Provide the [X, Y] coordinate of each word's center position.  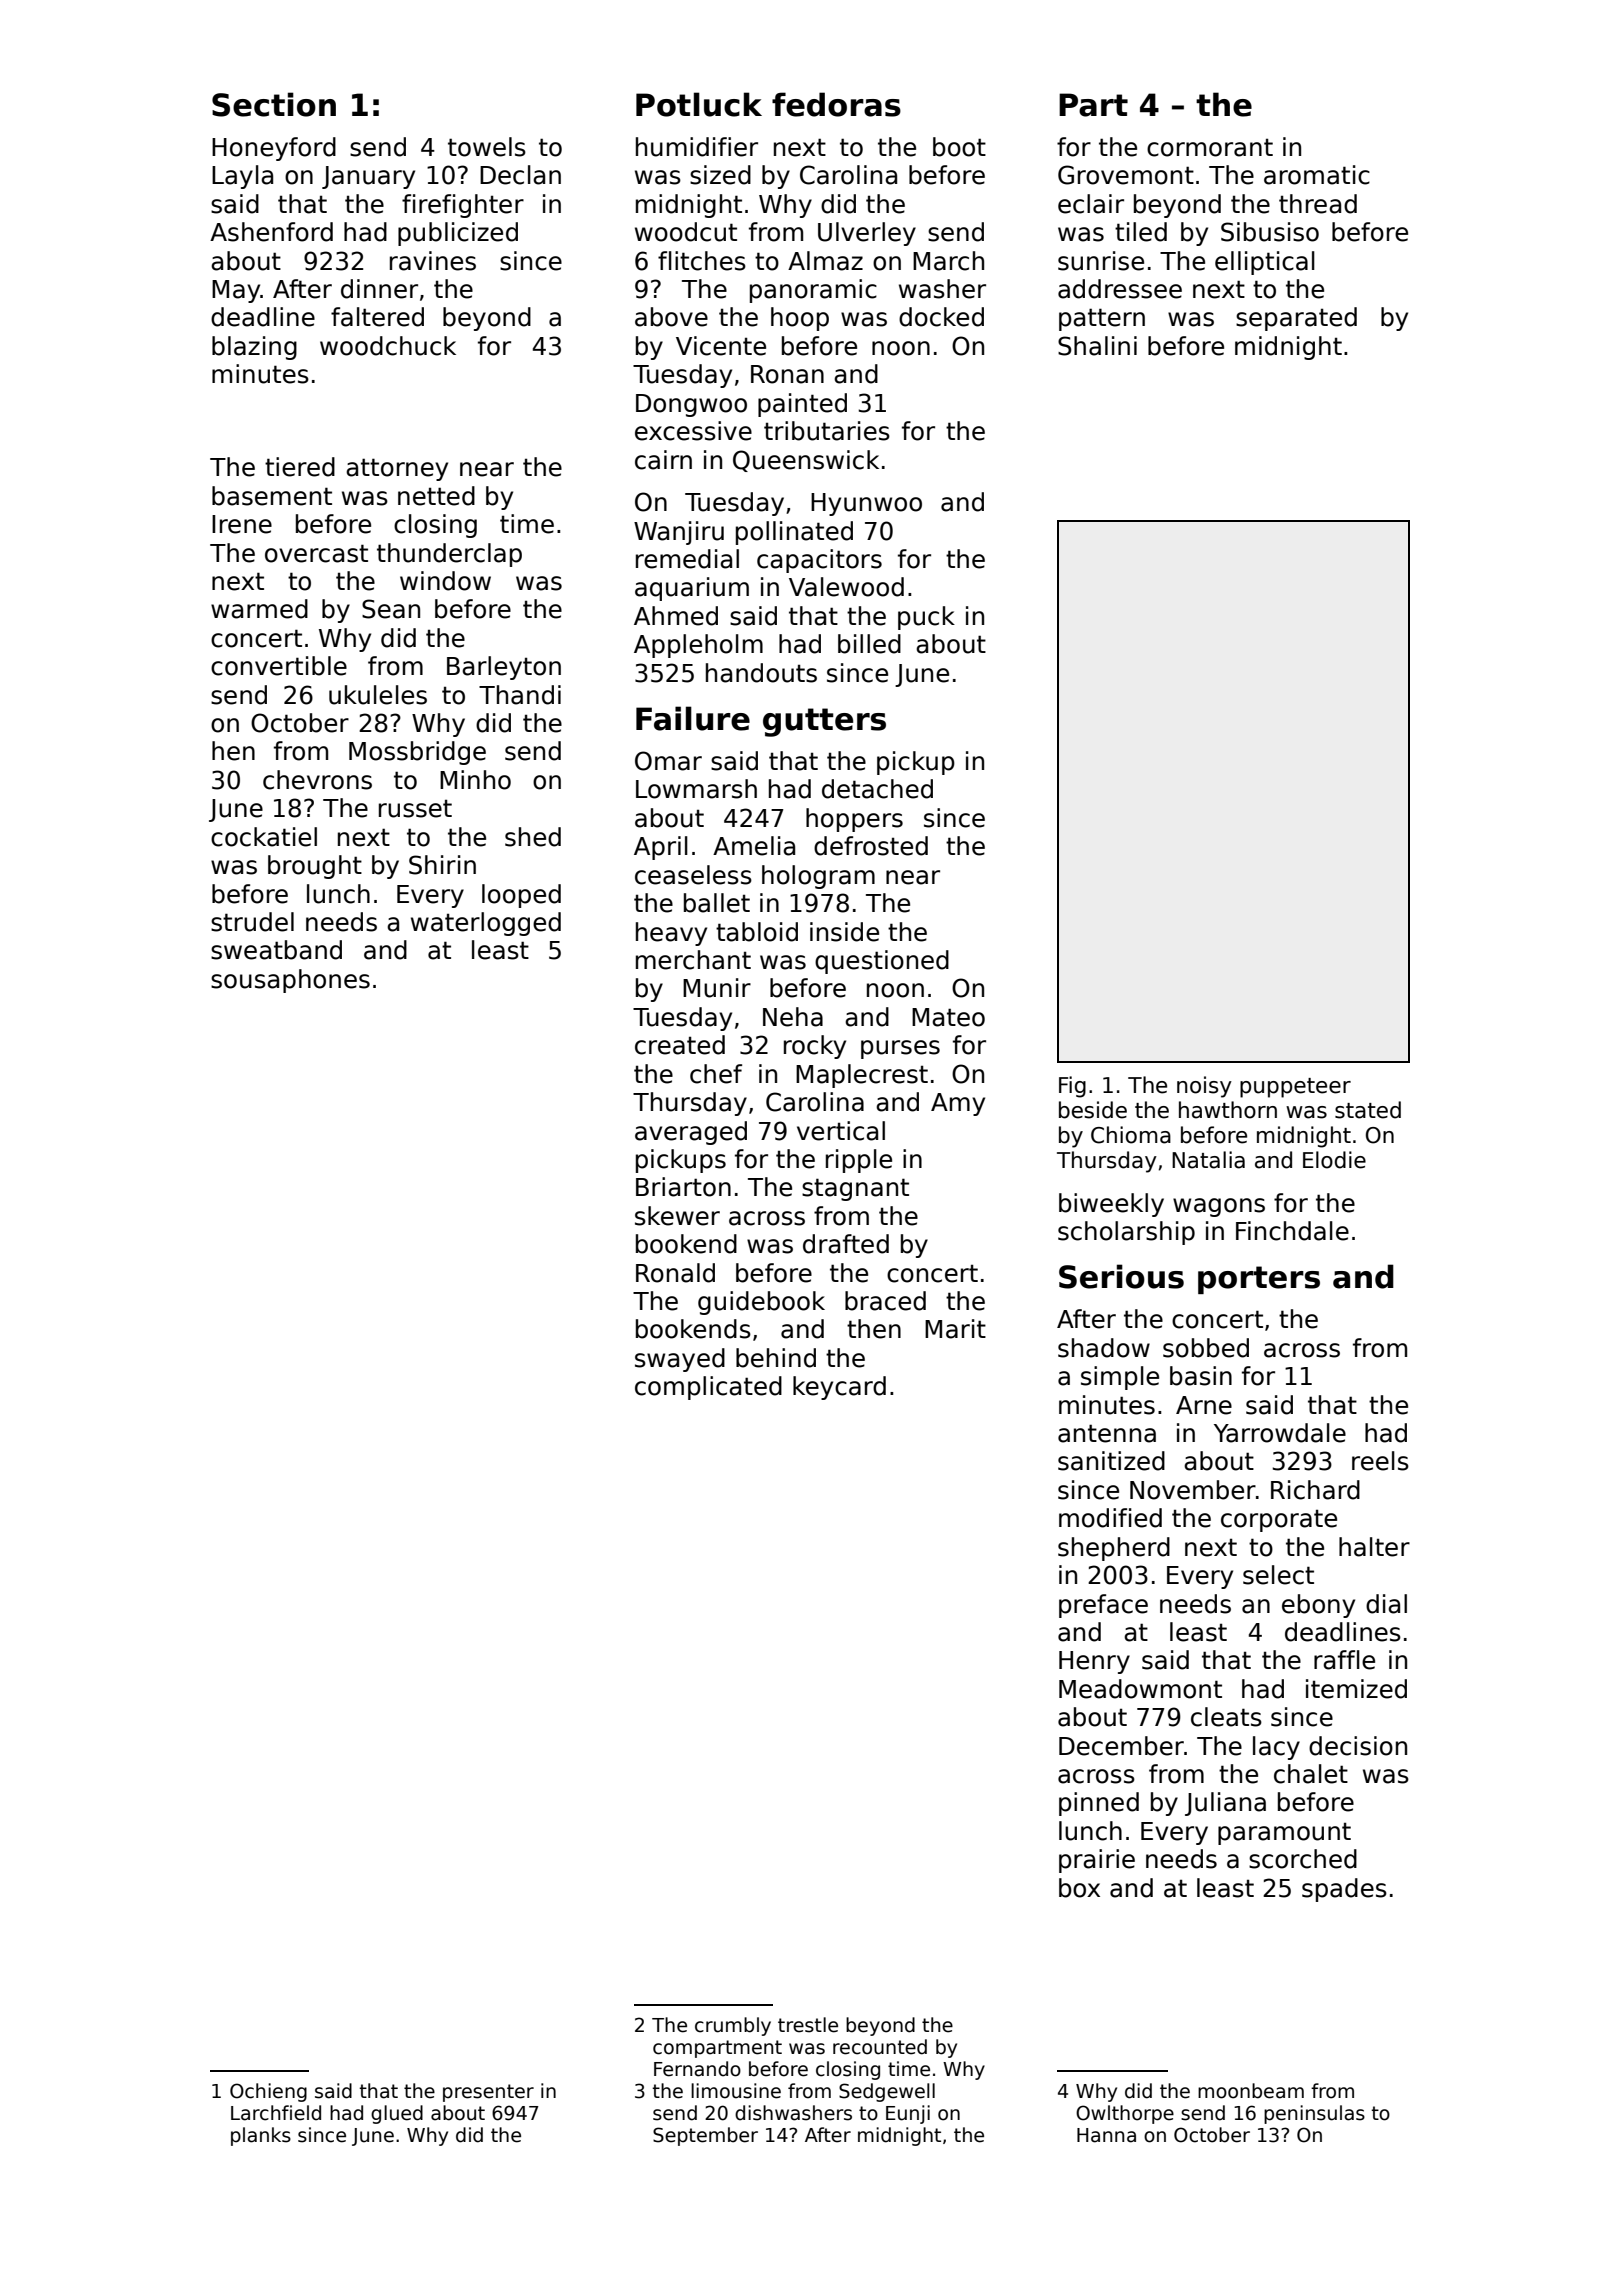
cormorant [1210, 148]
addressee [1120, 289]
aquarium [692, 589]
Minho [475, 780]
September [705, 2136]
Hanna [1106, 2135]
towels [487, 147]
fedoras [836, 104]
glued [397, 2114]
